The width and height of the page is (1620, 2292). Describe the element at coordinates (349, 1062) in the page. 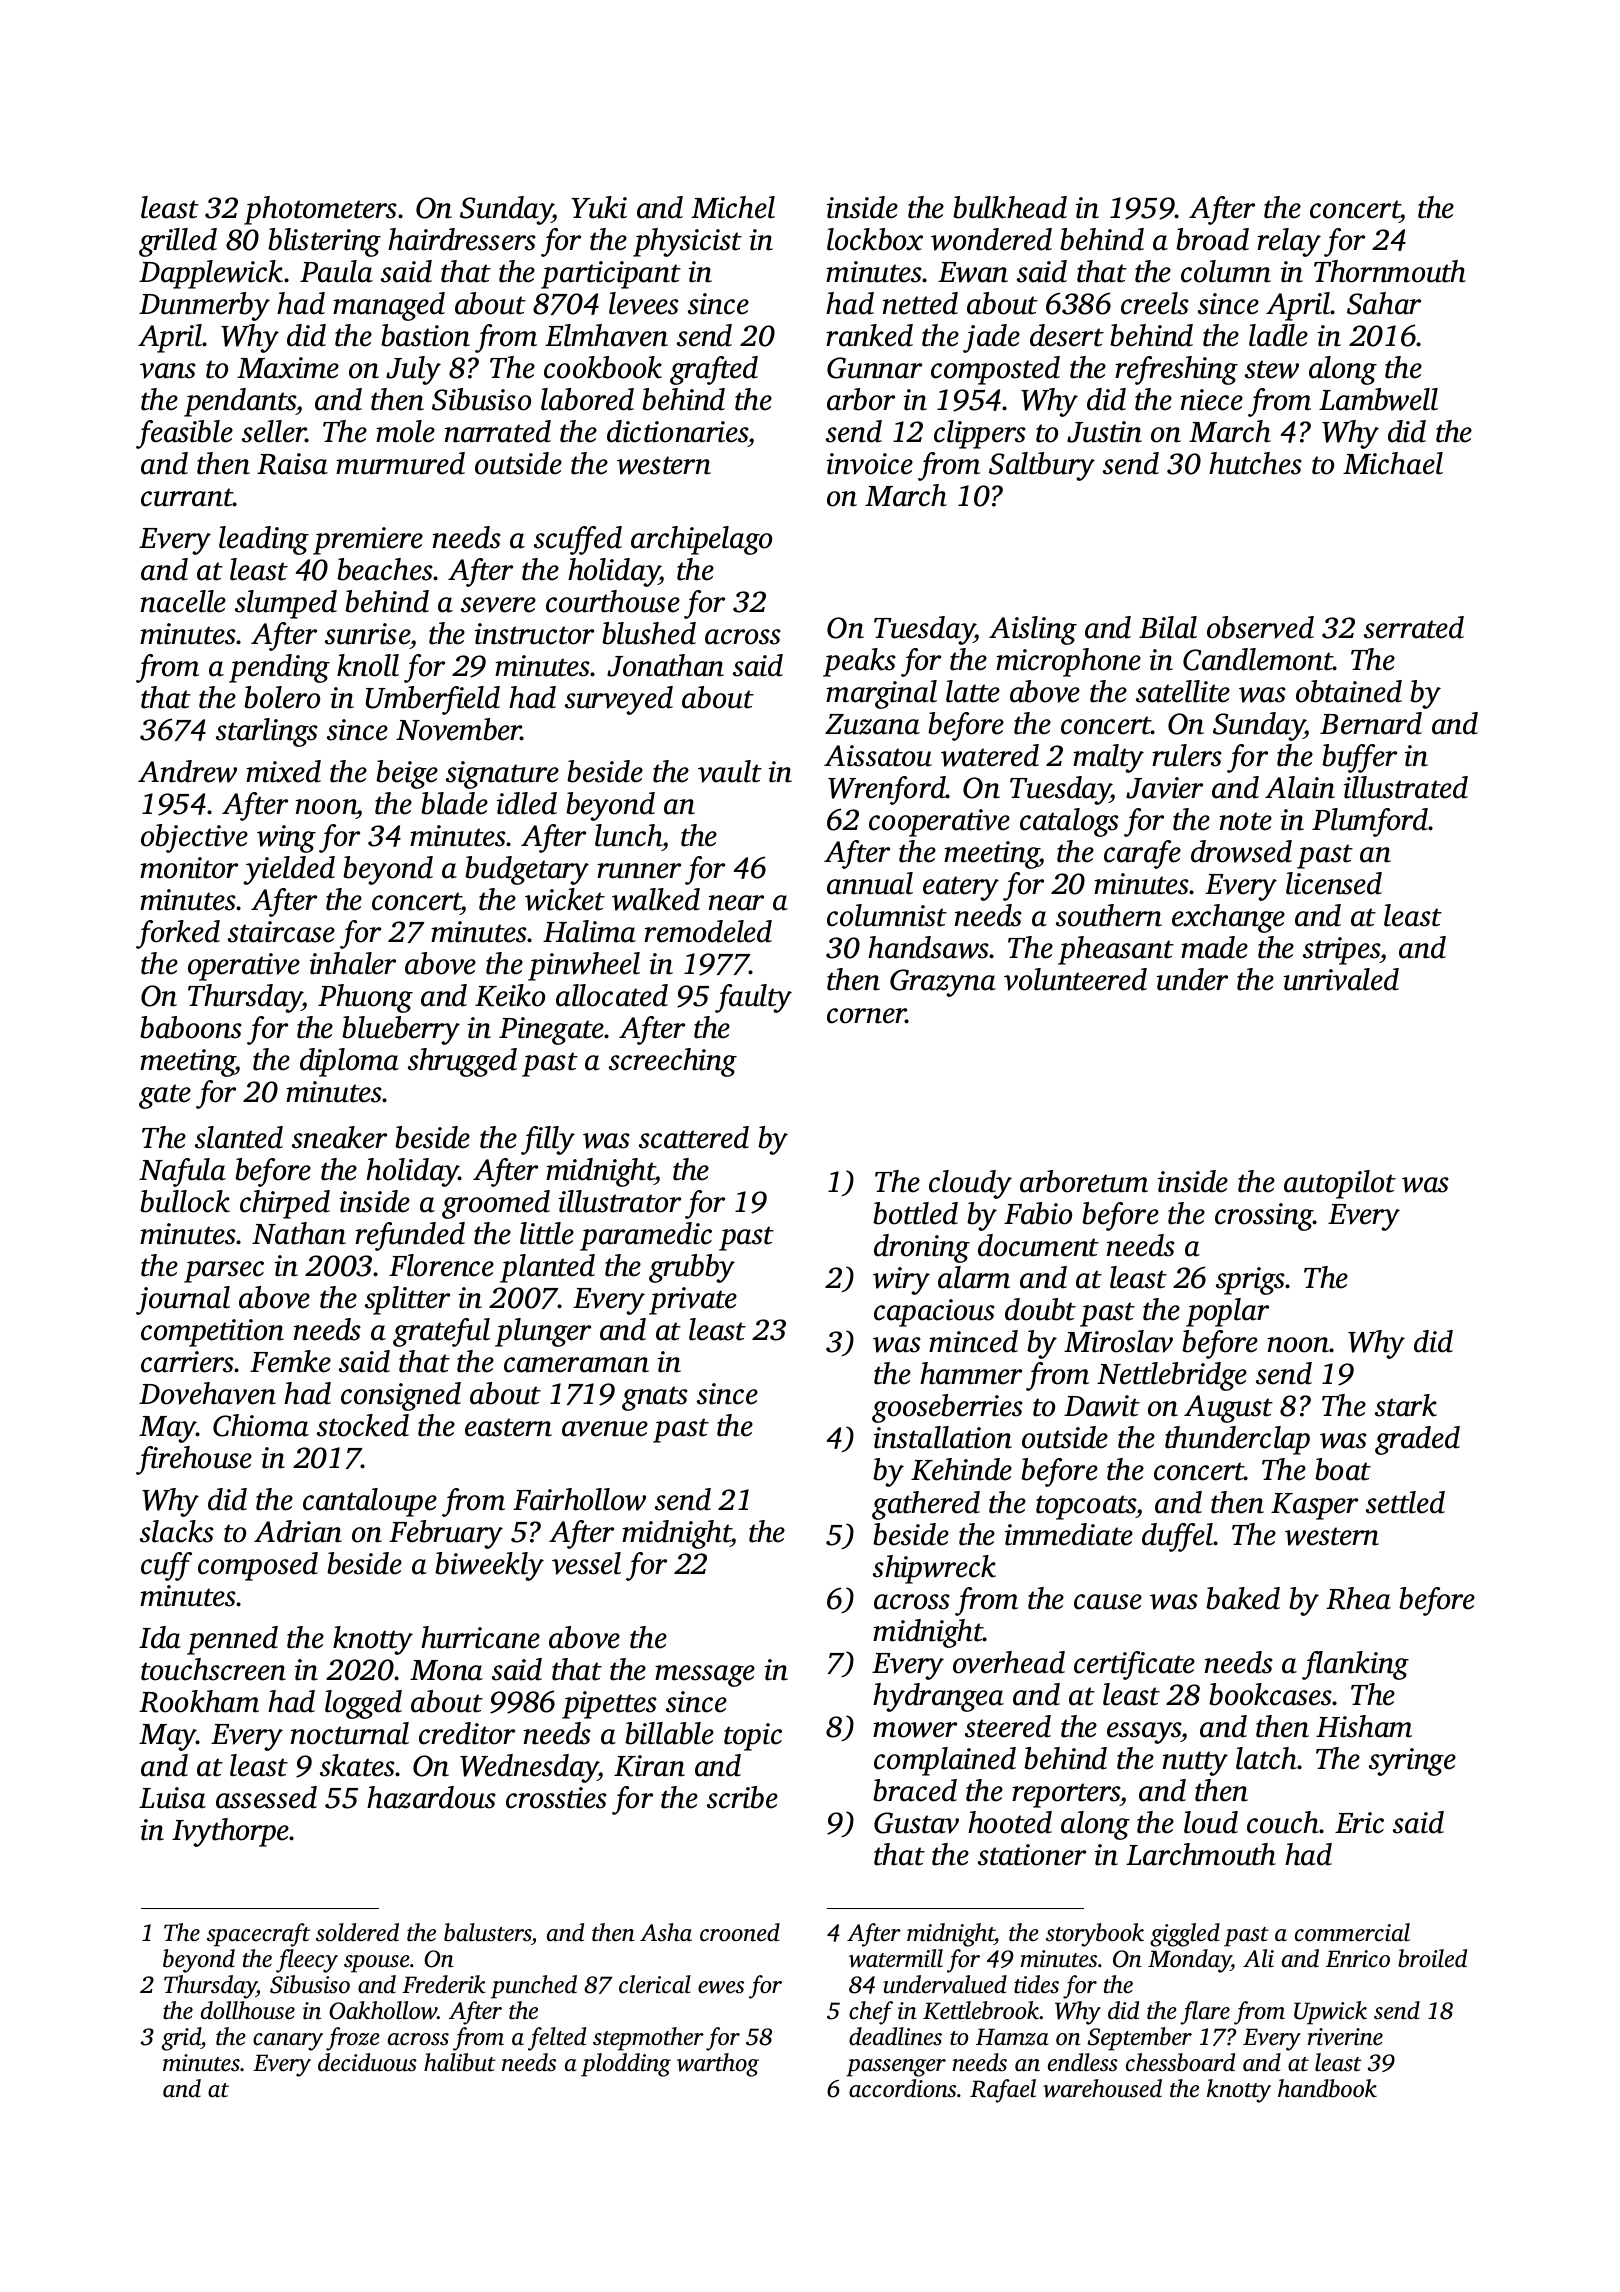

I see `diploma` at that location.
